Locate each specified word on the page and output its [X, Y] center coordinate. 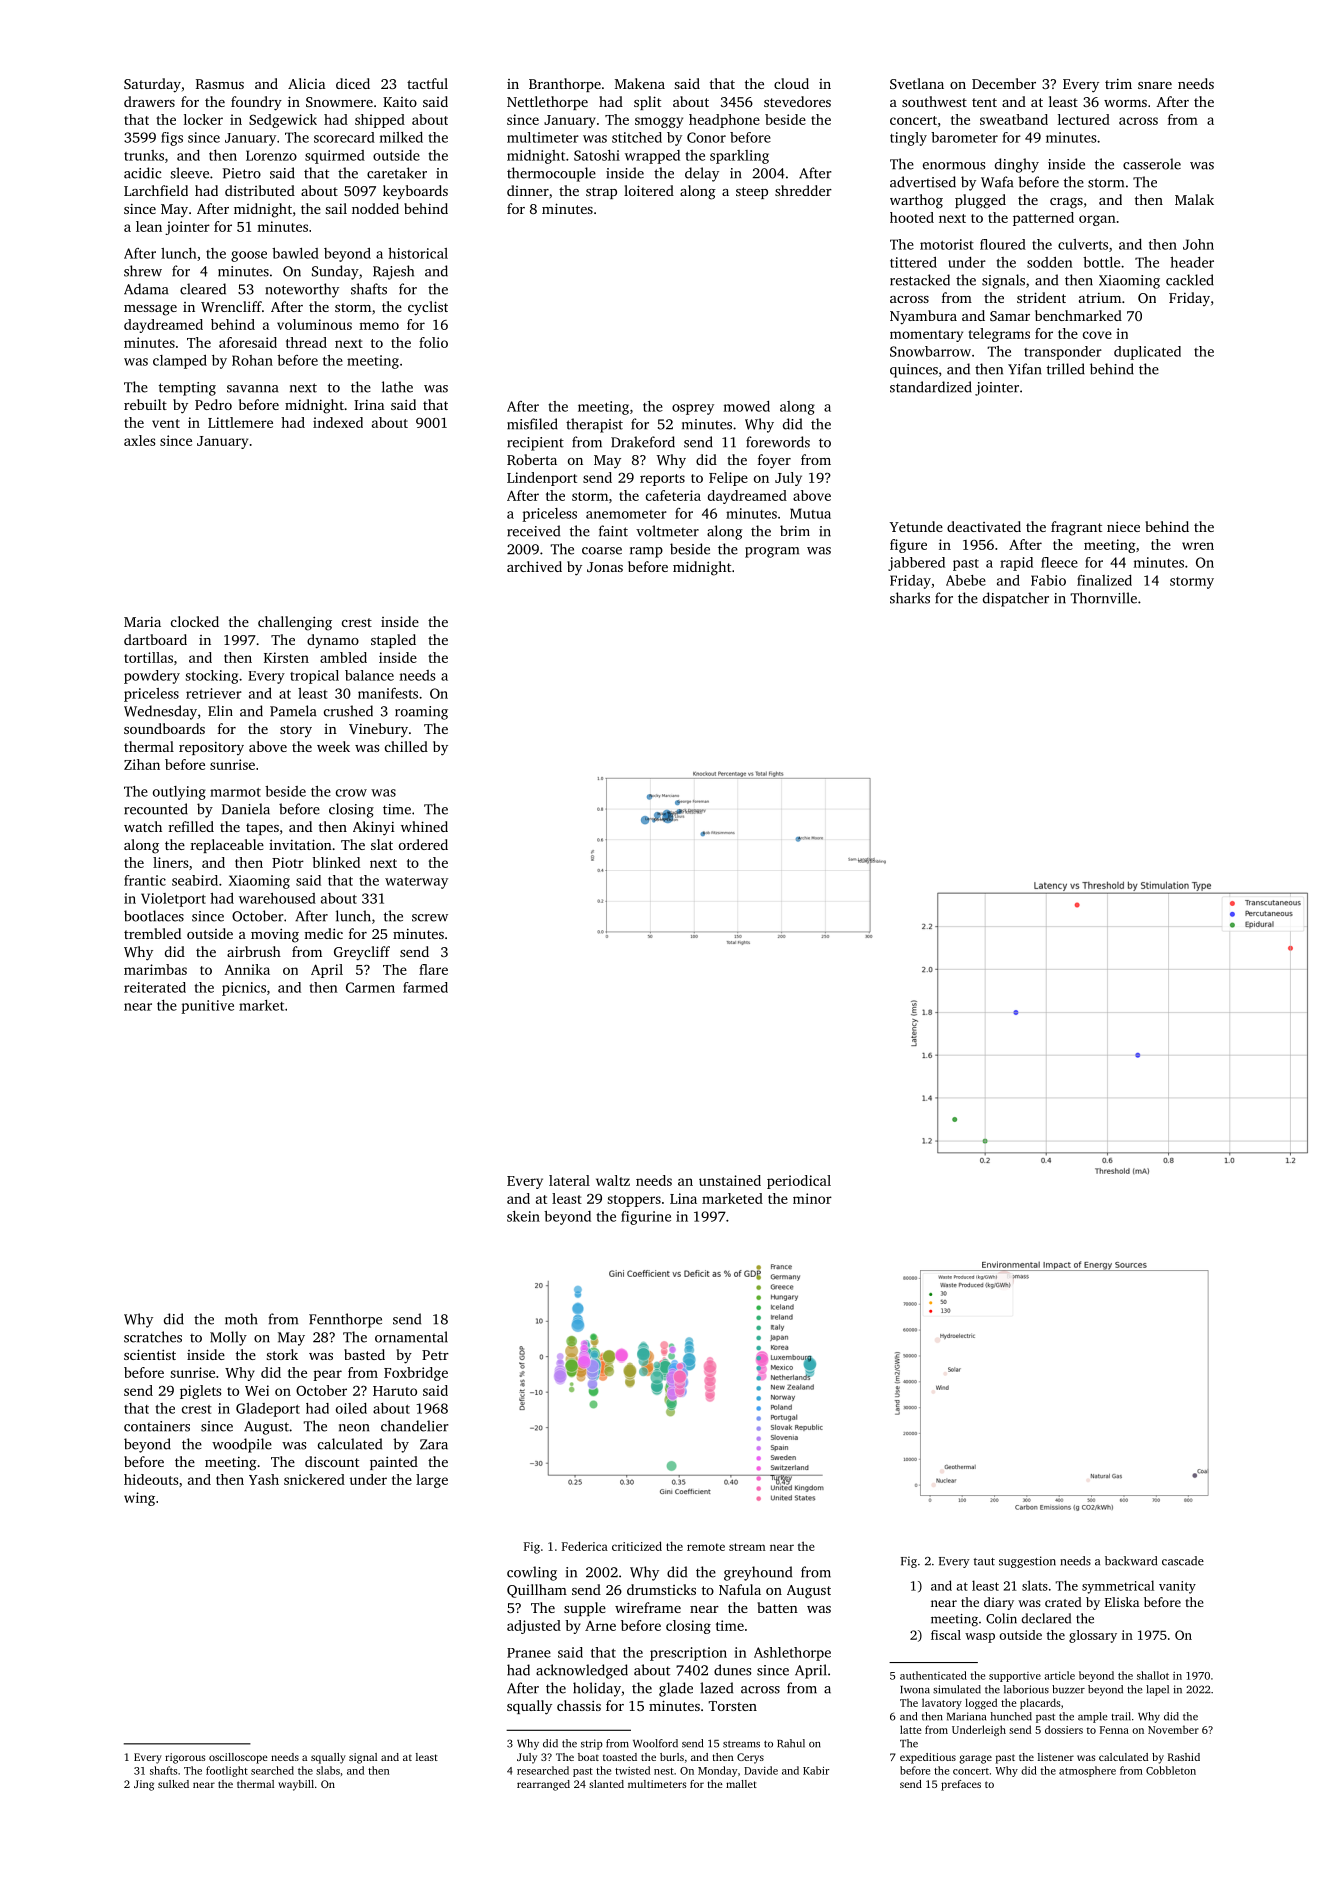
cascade [1183, 1561]
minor [812, 1198]
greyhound [758, 1573]
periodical [799, 1182]
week [333, 746]
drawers [149, 101]
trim [1118, 84]
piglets [201, 1392]
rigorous [185, 1758]
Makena [640, 83]
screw [430, 918]
